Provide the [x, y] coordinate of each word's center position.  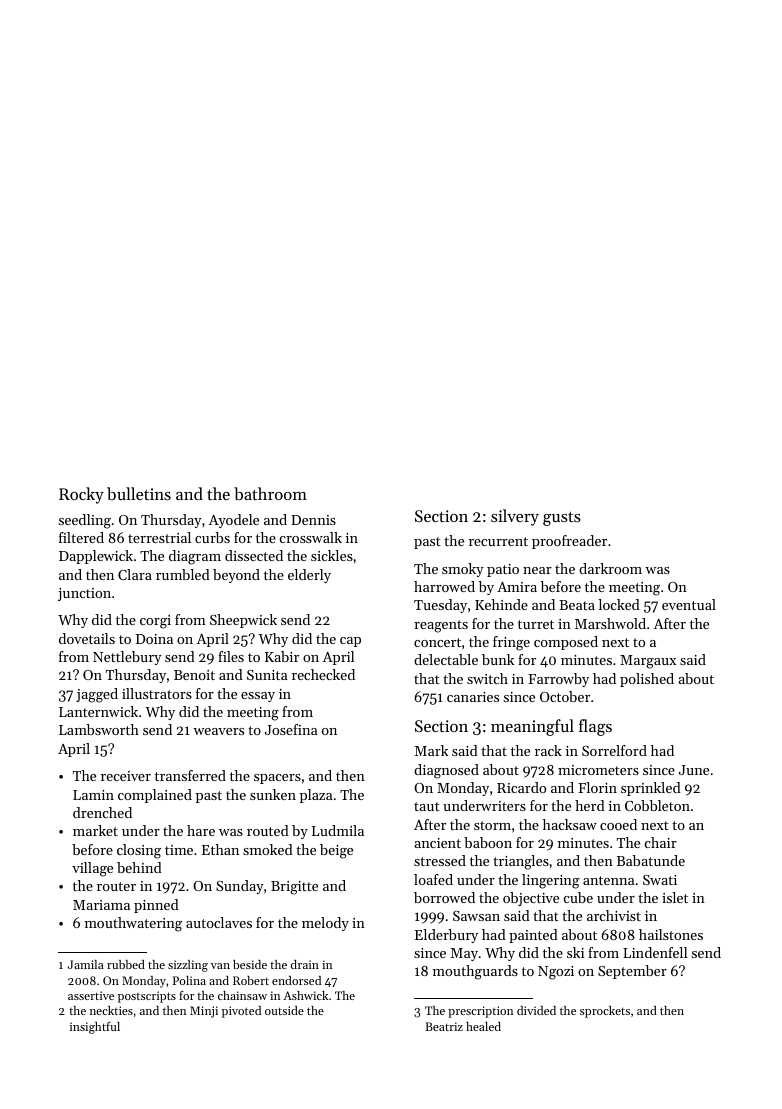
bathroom [270, 493]
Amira [517, 587]
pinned [156, 906]
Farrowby [558, 680]
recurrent [498, 541]
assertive [91, 995]
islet [675, 897]
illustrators [157, 693]
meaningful [532, 727]
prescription [480, 1012]
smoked [268, 849]
